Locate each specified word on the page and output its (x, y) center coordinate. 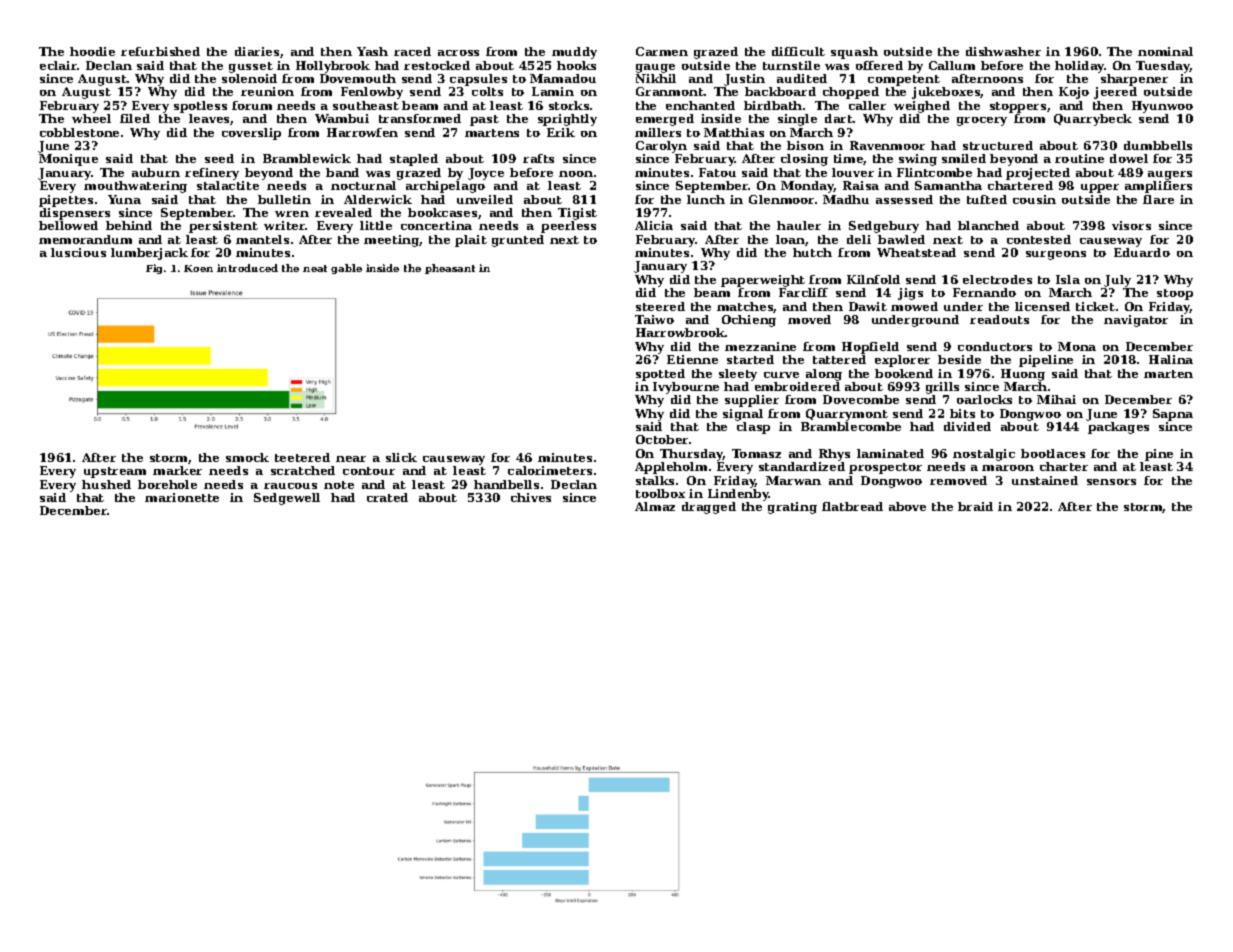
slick (401, 457)
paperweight (763, 281)
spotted (660, 375)
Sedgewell (287, 499)
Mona (1077, 346)
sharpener (1134, 80)
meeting (392, 241)
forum (252, 105)
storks (569, 105)
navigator (1136, 321)
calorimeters (550, 470)
